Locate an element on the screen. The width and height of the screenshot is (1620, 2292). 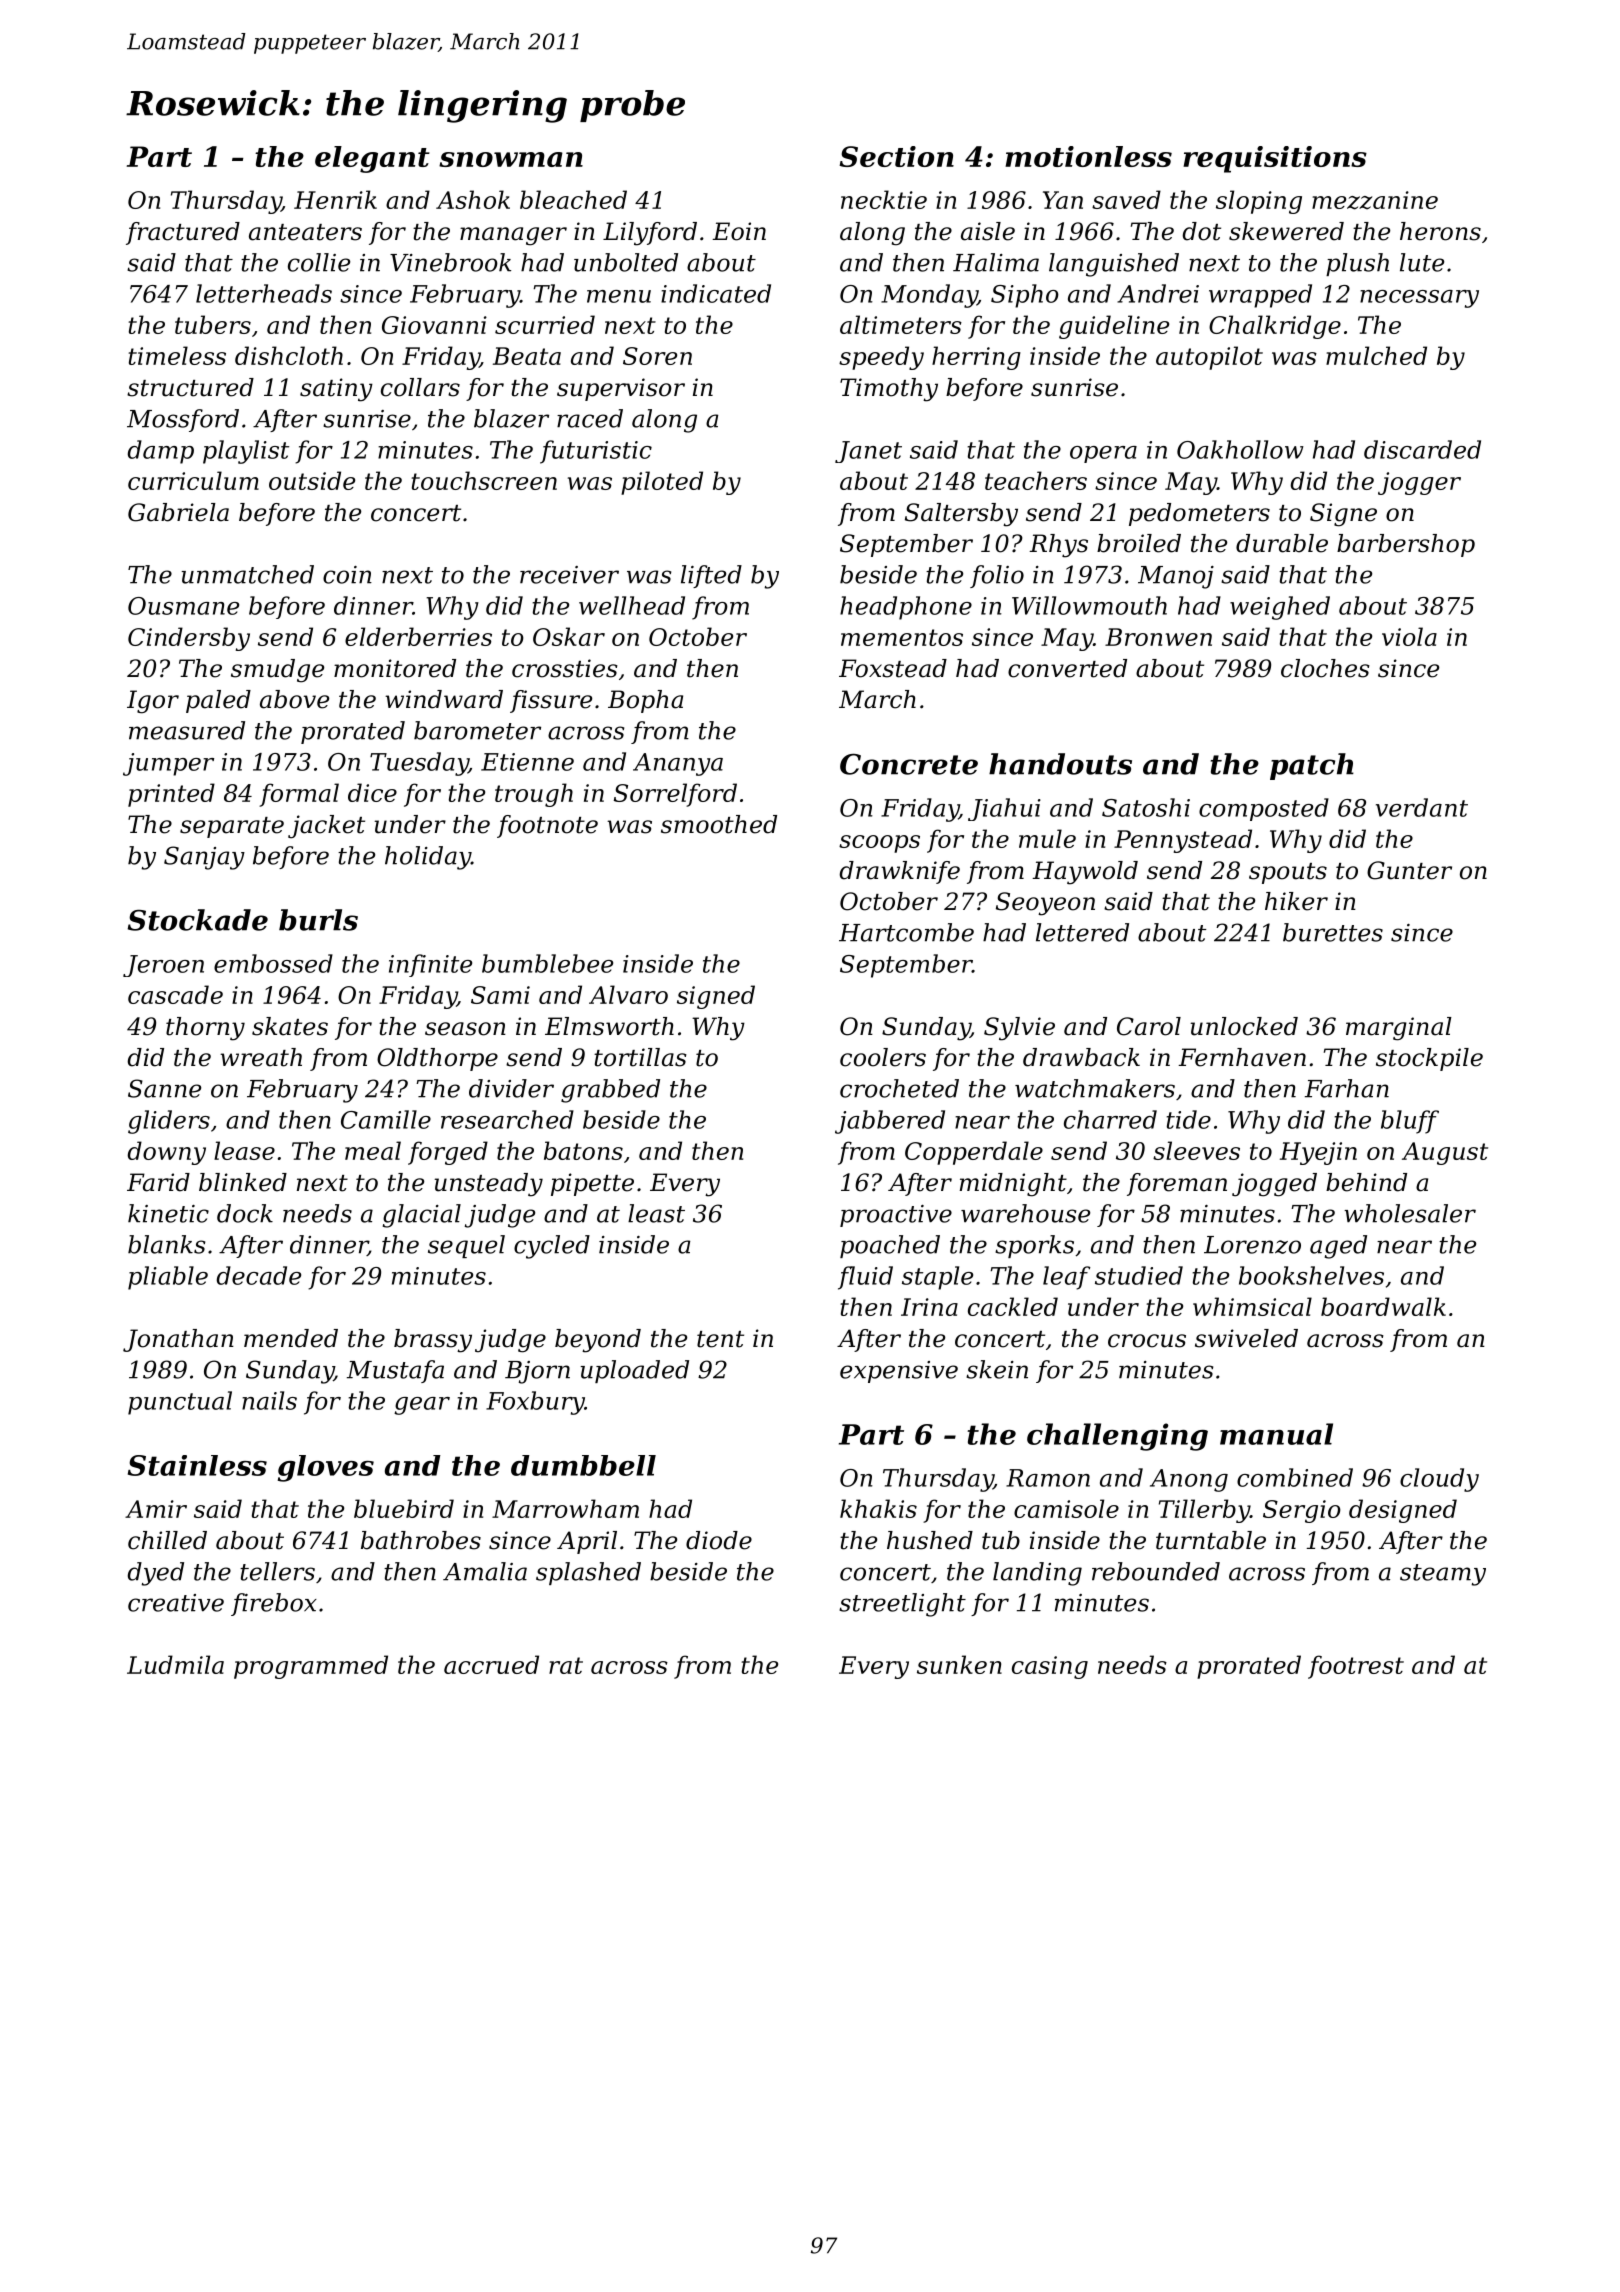
requisitions is located at coordinates (1275, 159).
